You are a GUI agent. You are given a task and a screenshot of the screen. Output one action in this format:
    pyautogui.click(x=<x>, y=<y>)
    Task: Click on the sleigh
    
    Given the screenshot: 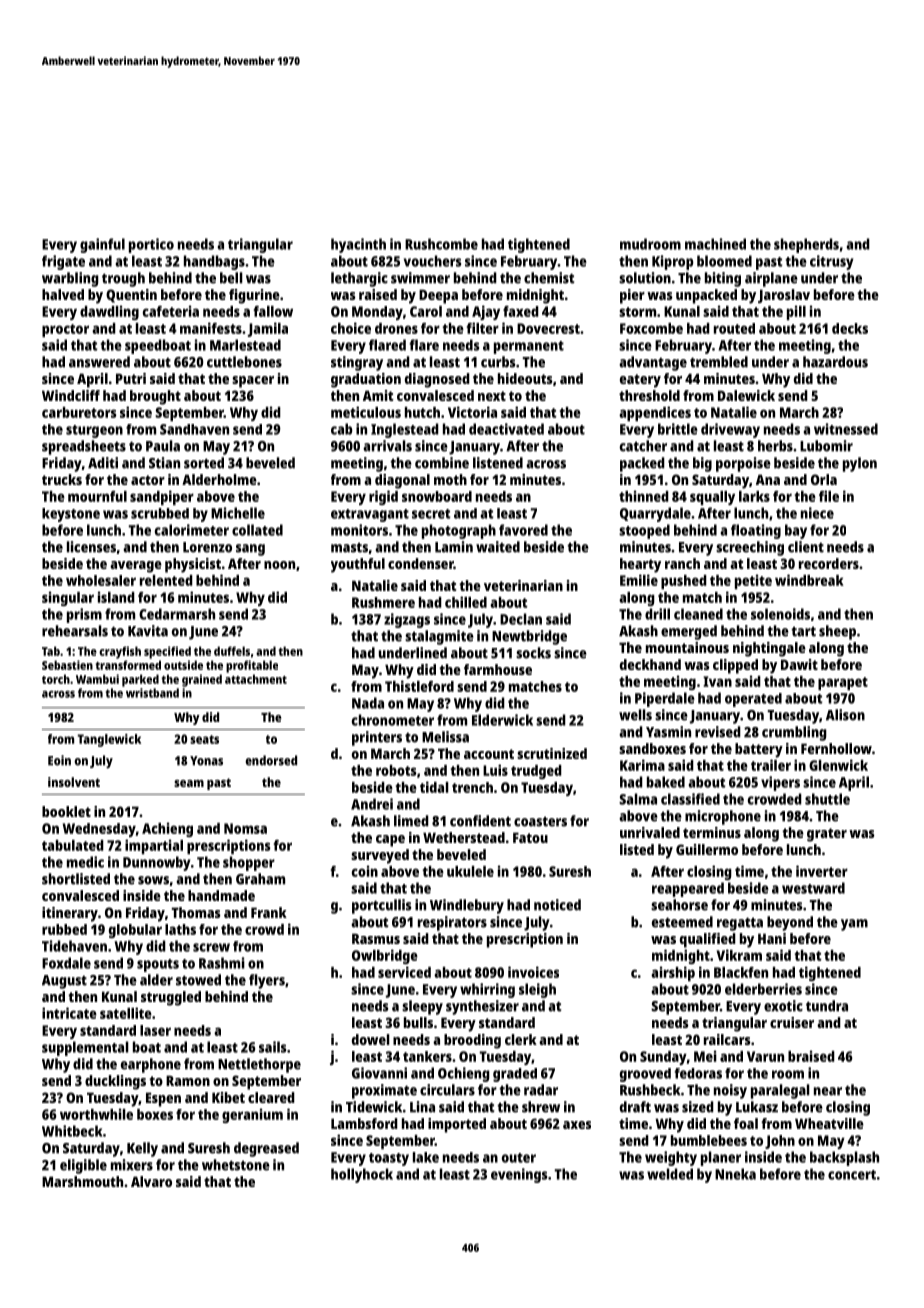 What is the action you would take?
    pyautogui.click(x=537, y=990)
